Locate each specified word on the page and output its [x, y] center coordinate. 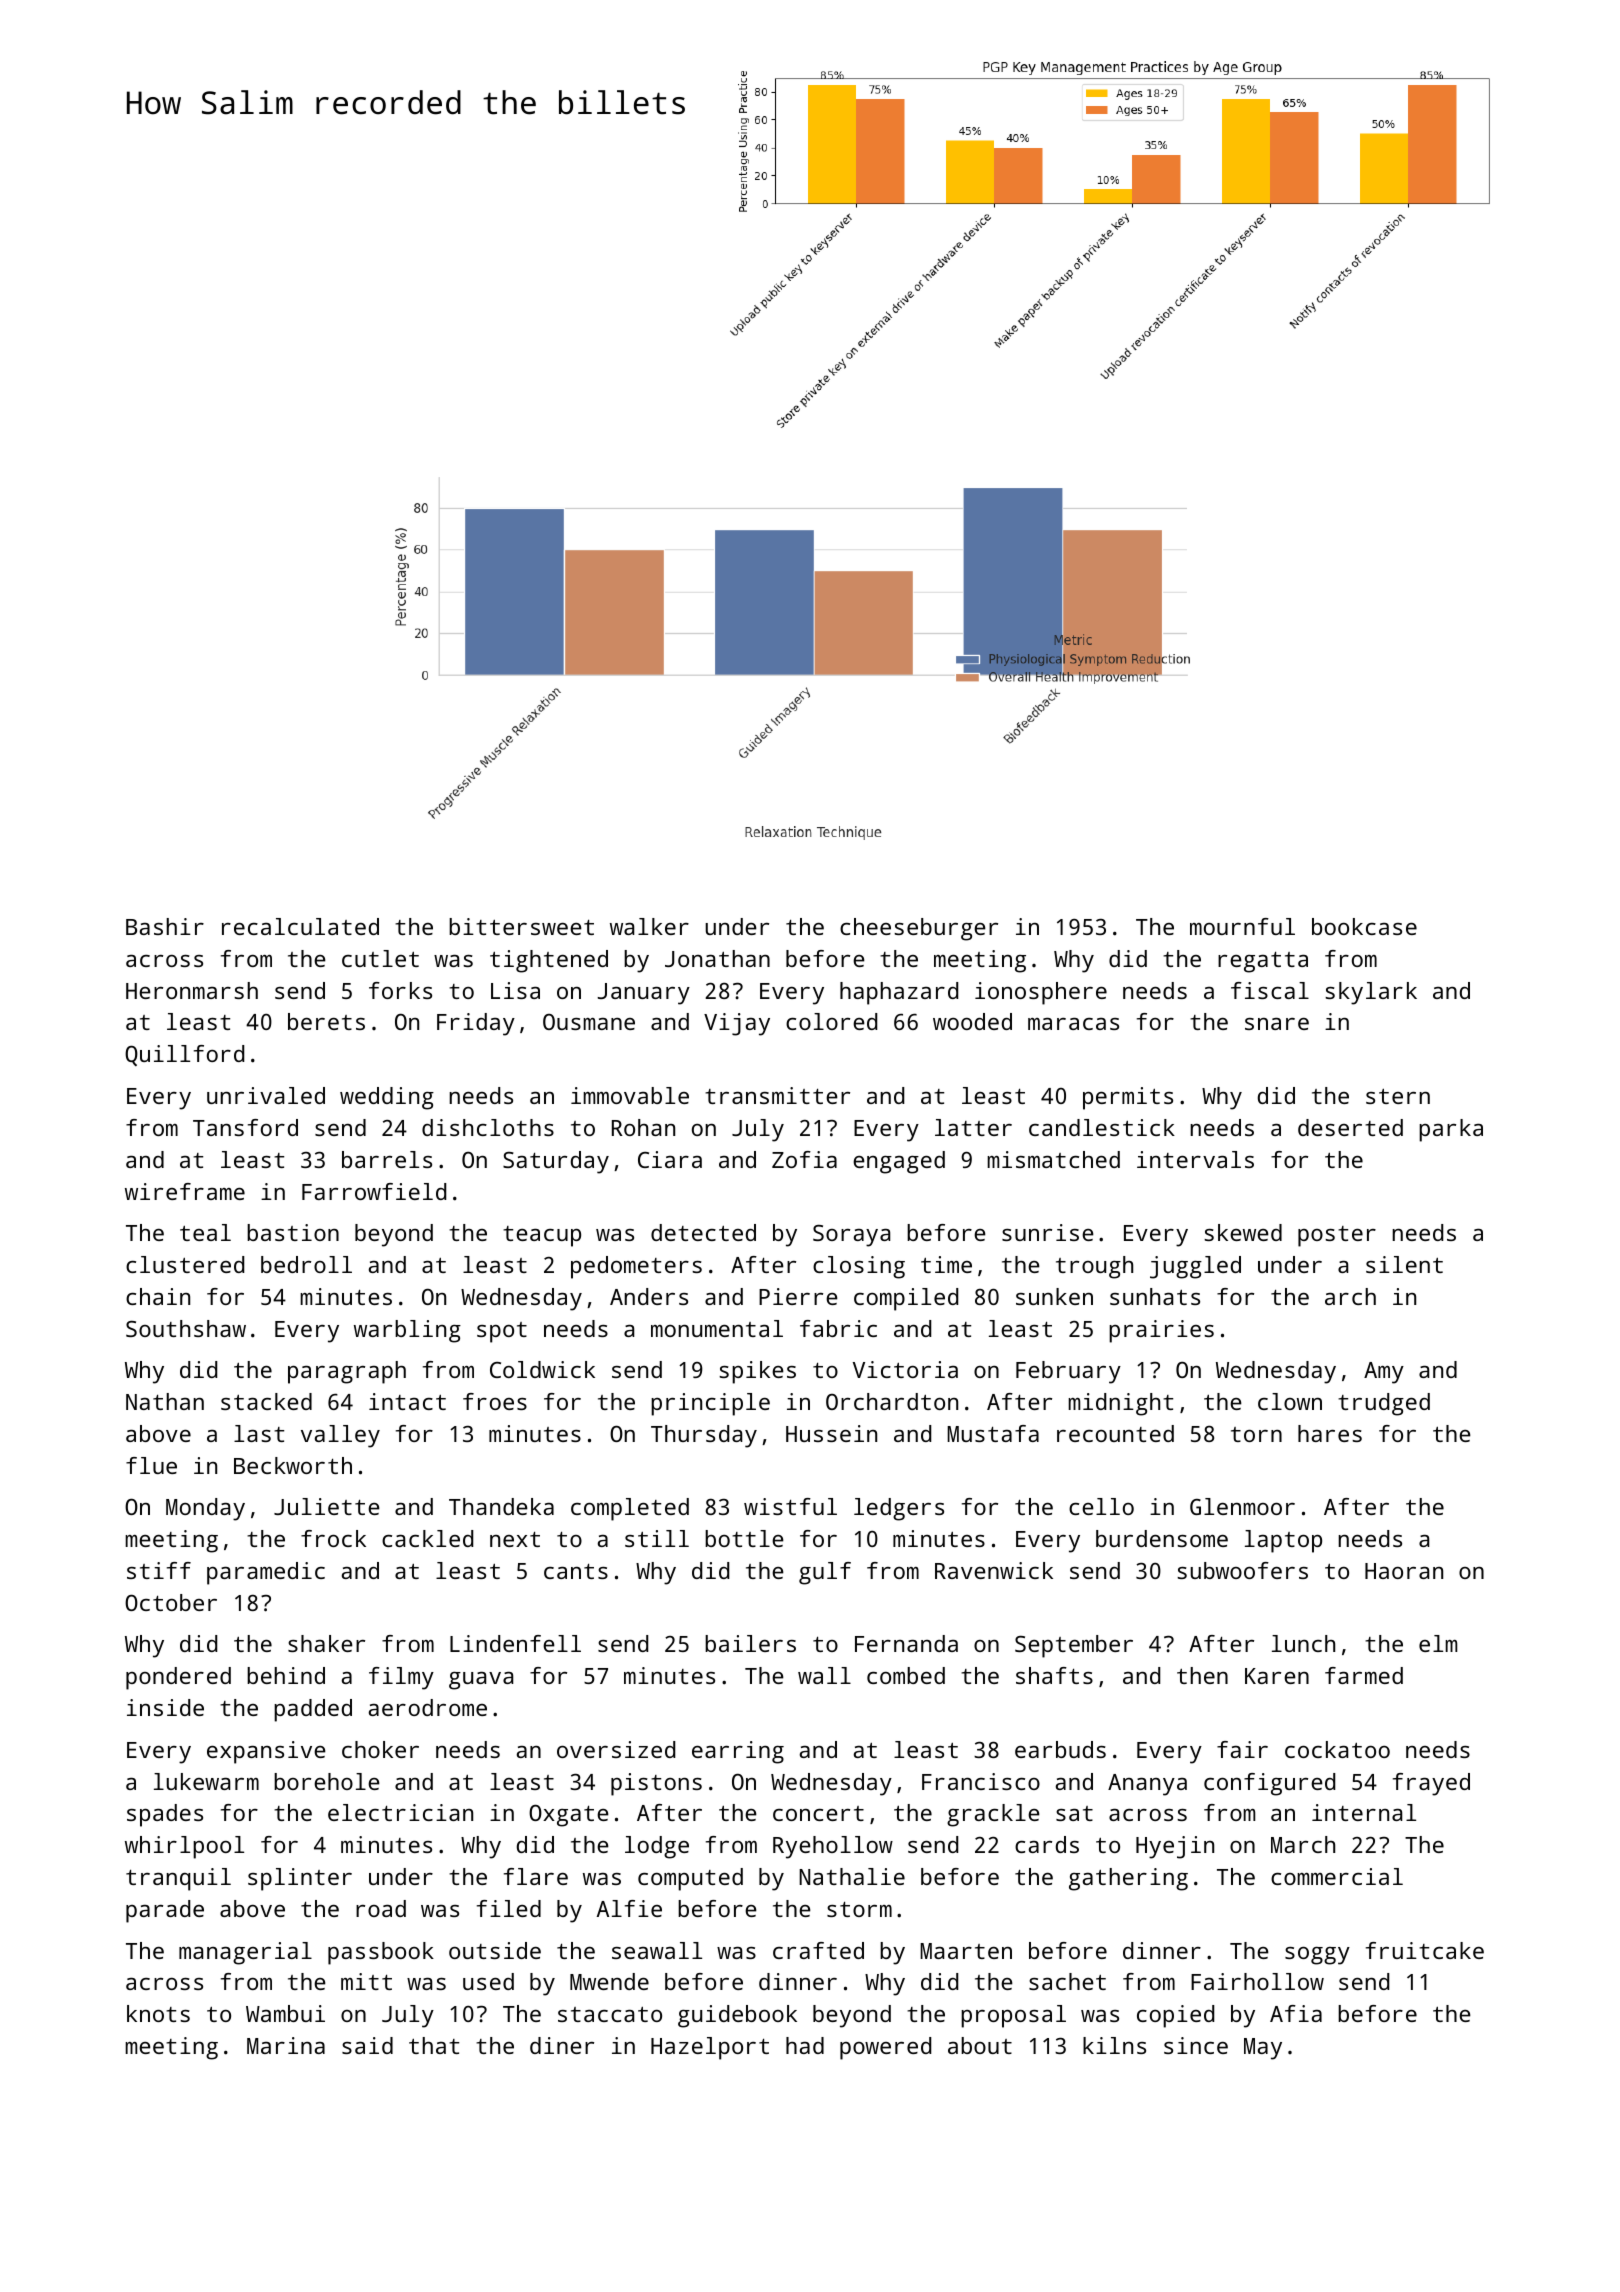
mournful [1242, 926]
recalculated [300, 926]
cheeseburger [919, 929]
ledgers [899, 1509]
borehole [327, 1781]
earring [738, 1752]
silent [1404, 1264]
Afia [1296, 2013]
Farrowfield [374, 1191]
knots [158, 2013]
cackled [427, 1538]
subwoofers [1242, 1570]
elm [1438, 1643]
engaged [899, 1162]
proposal [1013, 2016]
